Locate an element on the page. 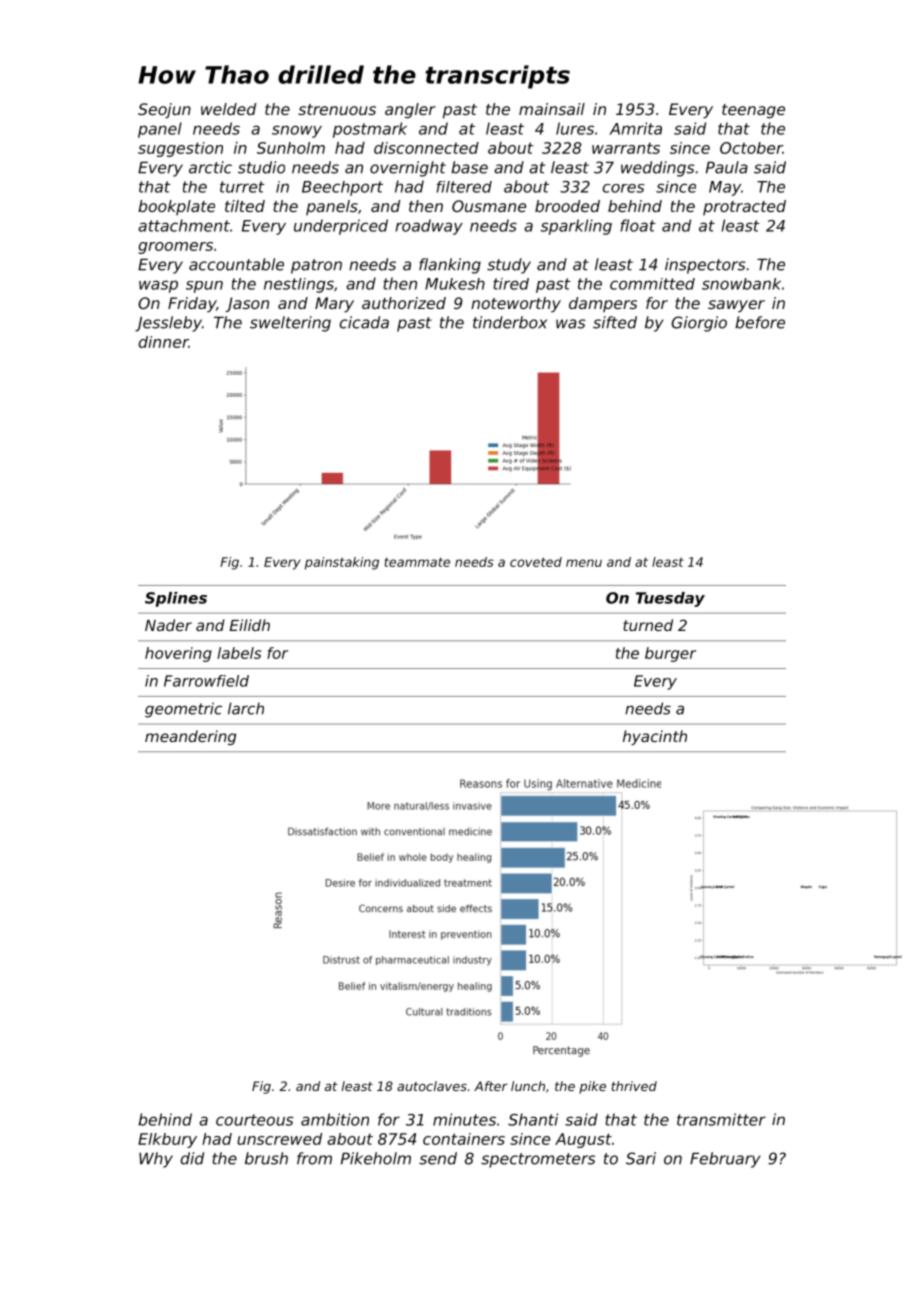  roadway is located at coordinates (429, 227).
